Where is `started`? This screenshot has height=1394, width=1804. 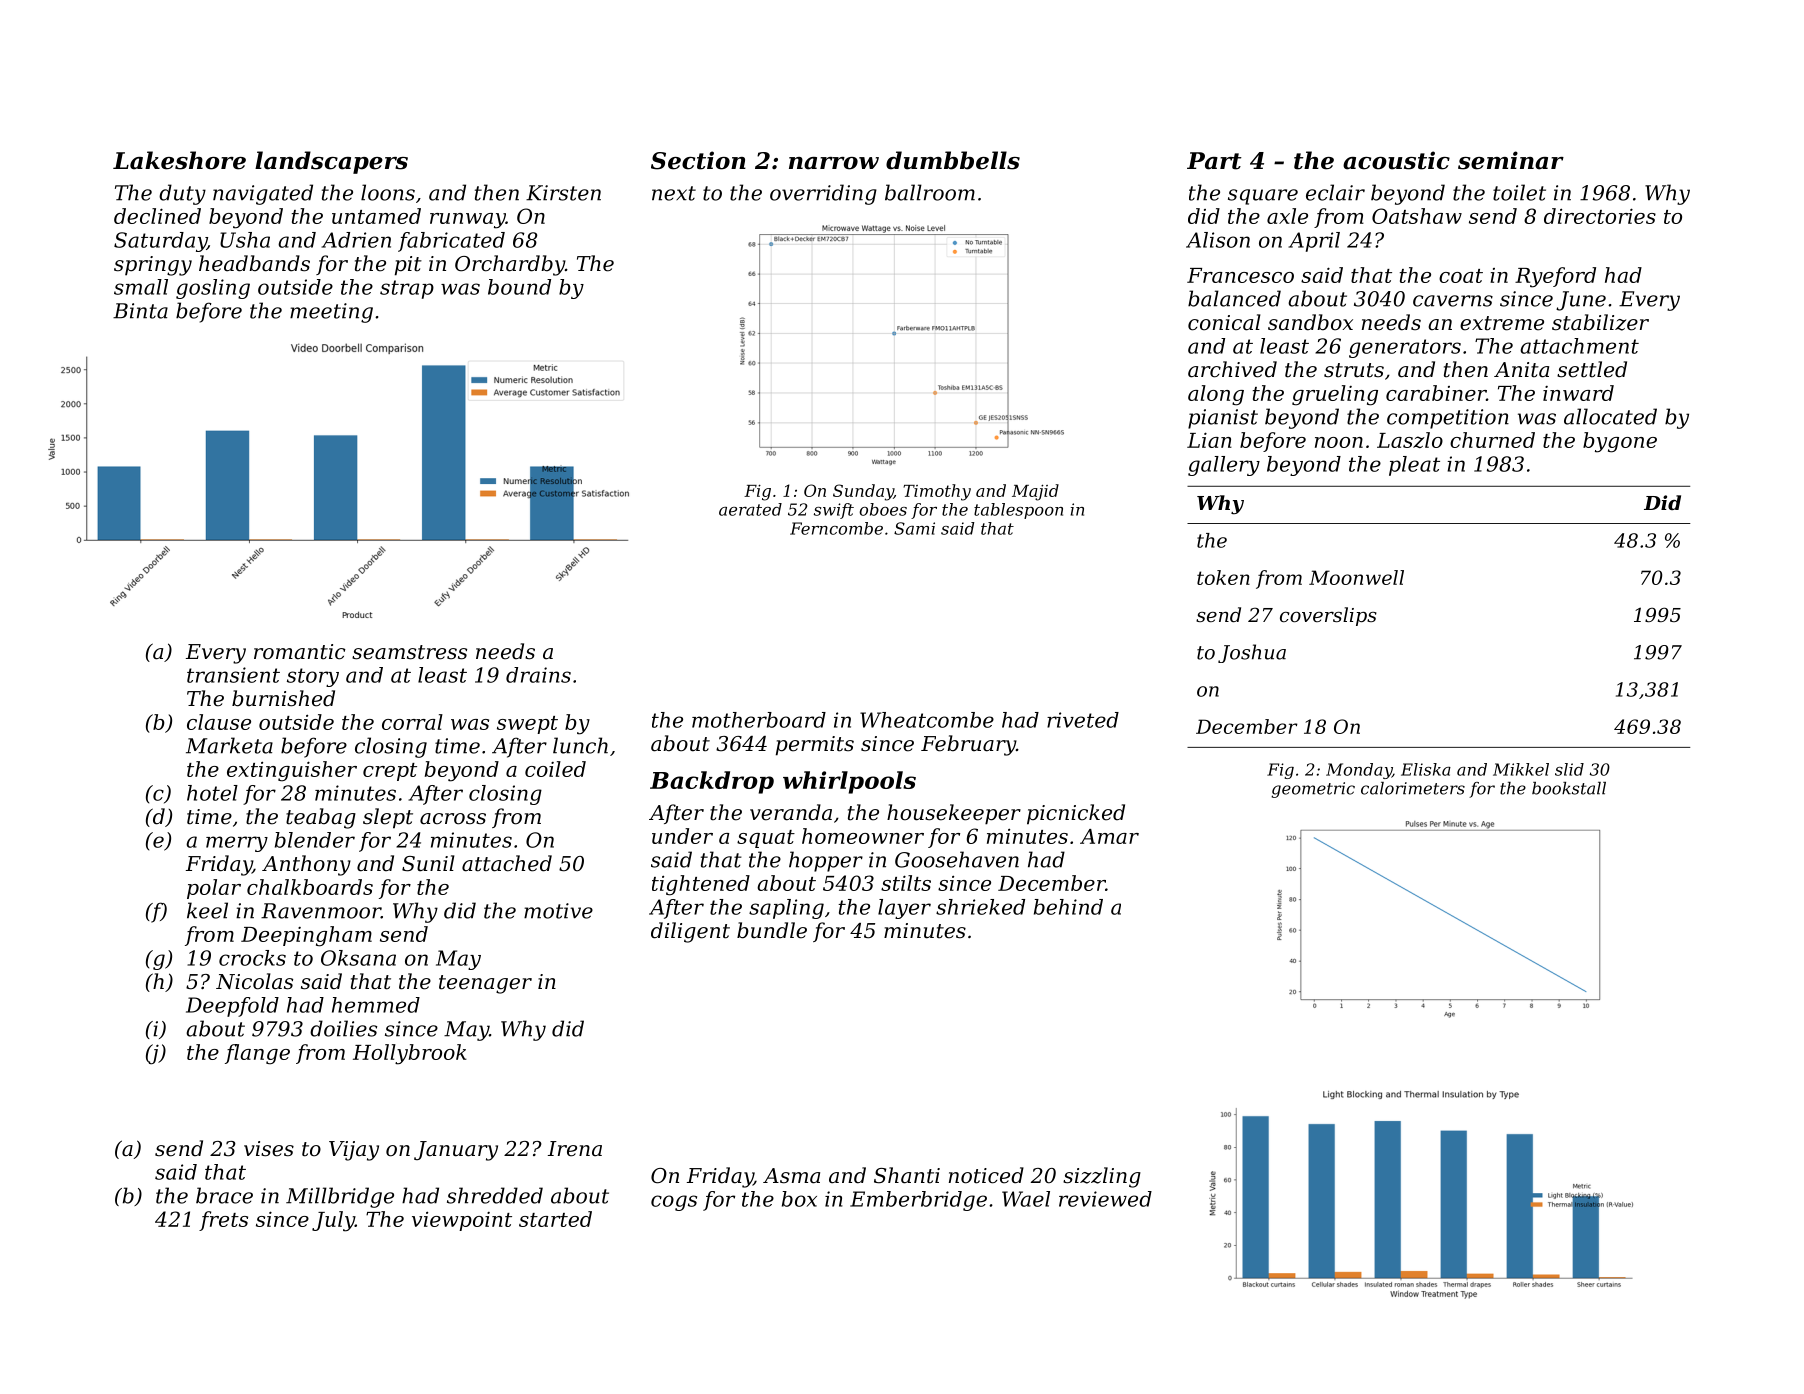
started is located at coordinates (555, 1219).
